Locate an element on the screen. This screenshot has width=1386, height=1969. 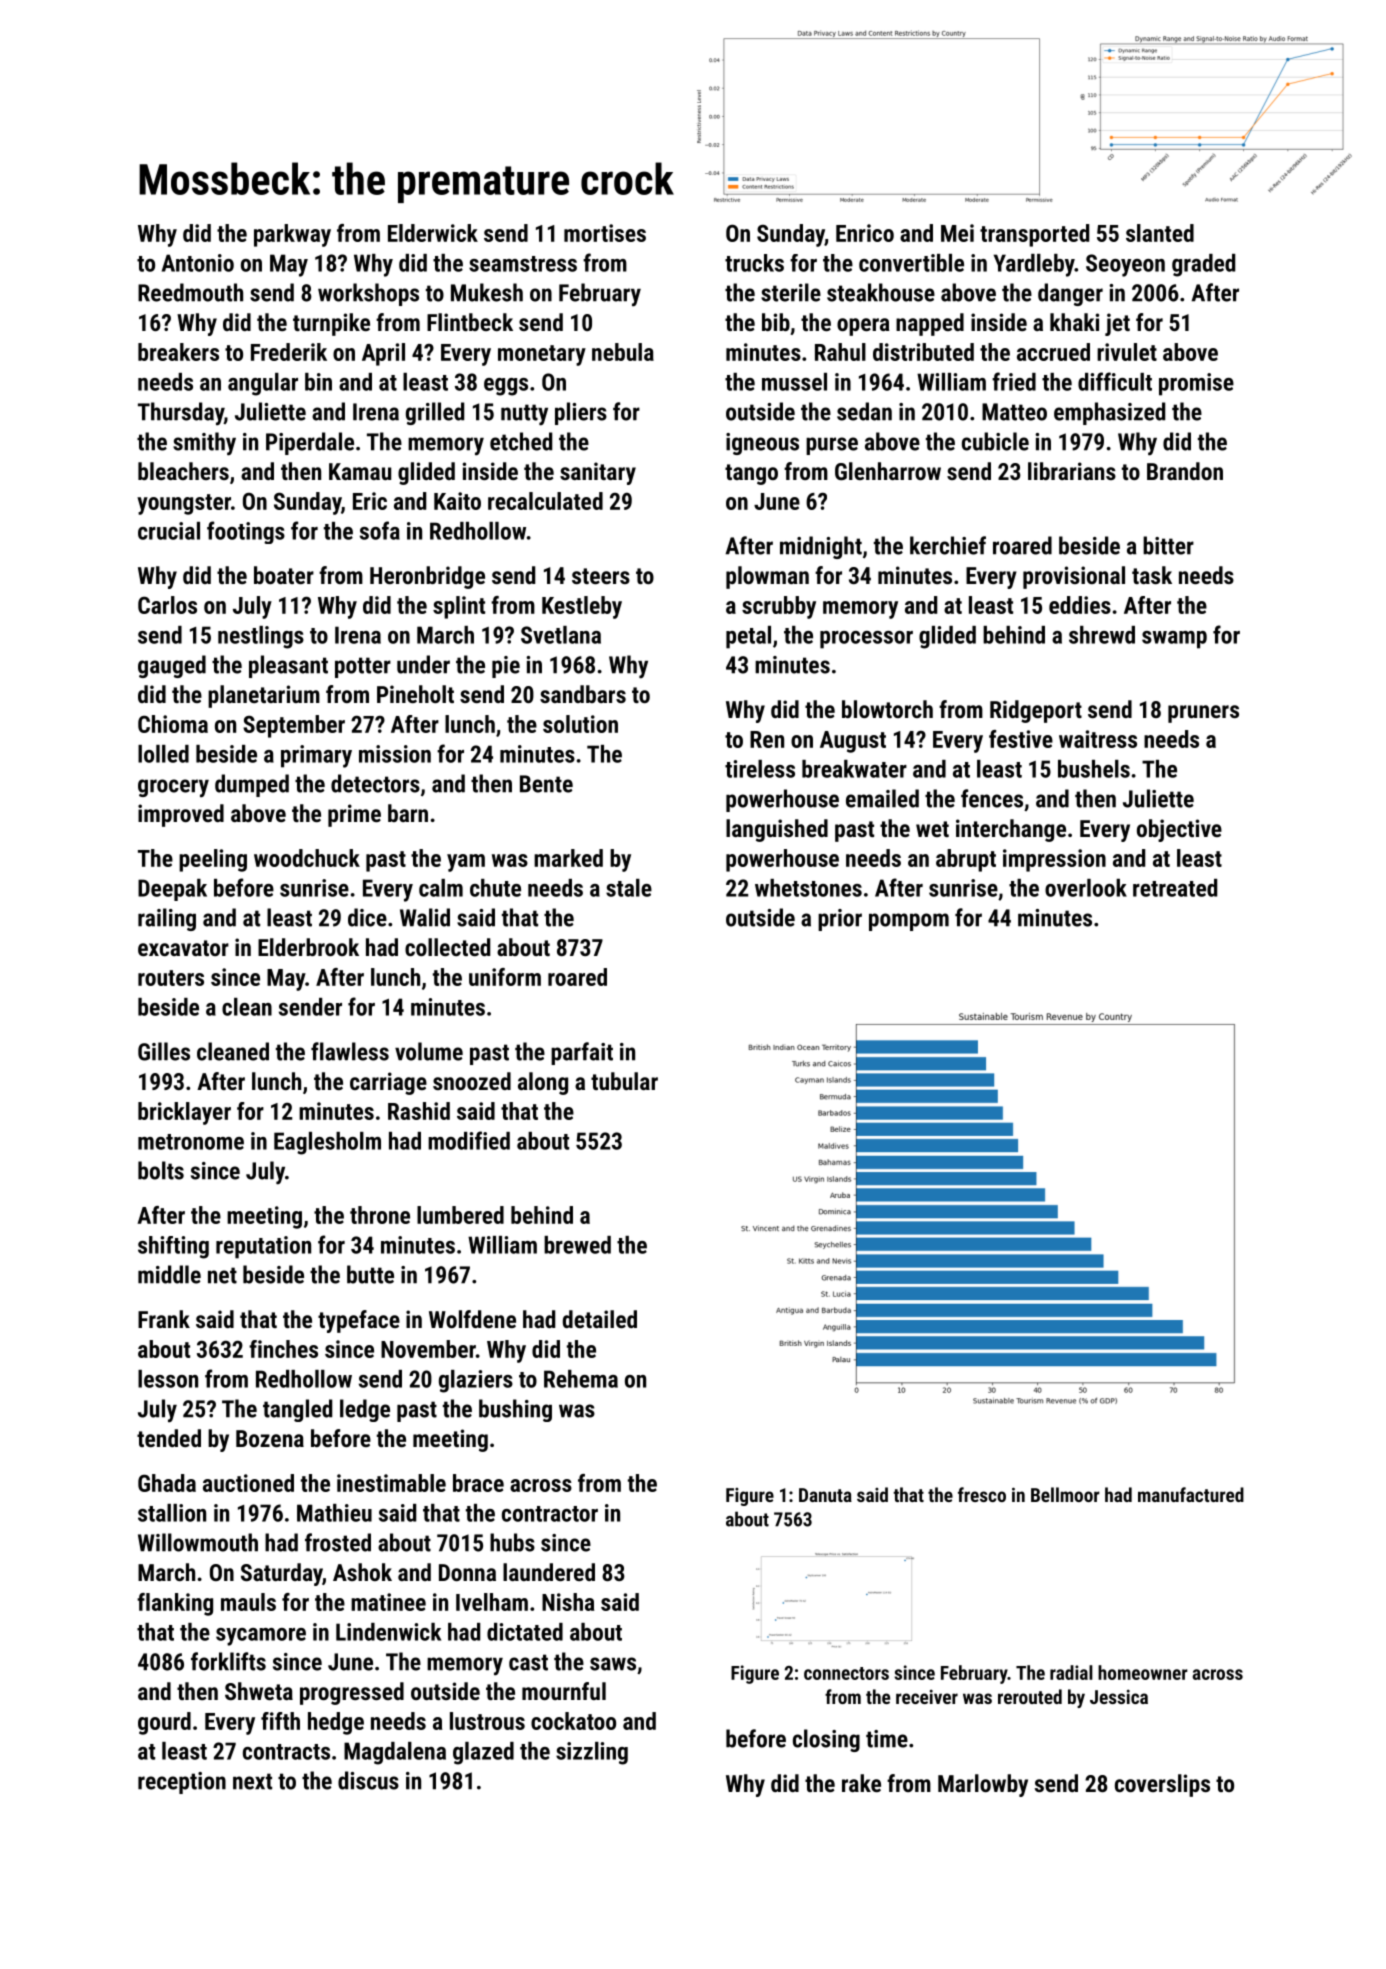
pruners is located at coordinates (1203, 714).
